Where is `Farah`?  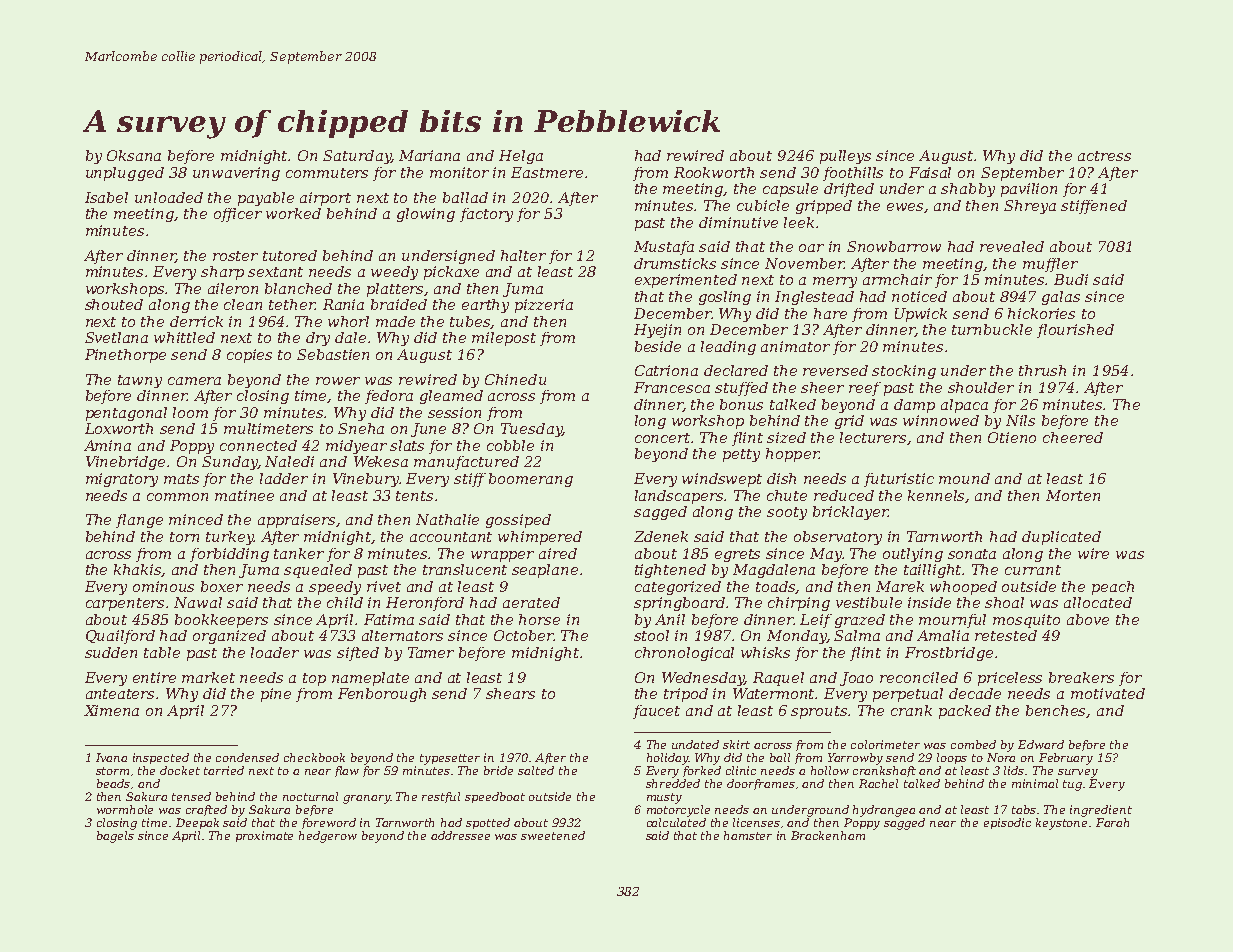
Farah is located at coordinates (1112, 822).
